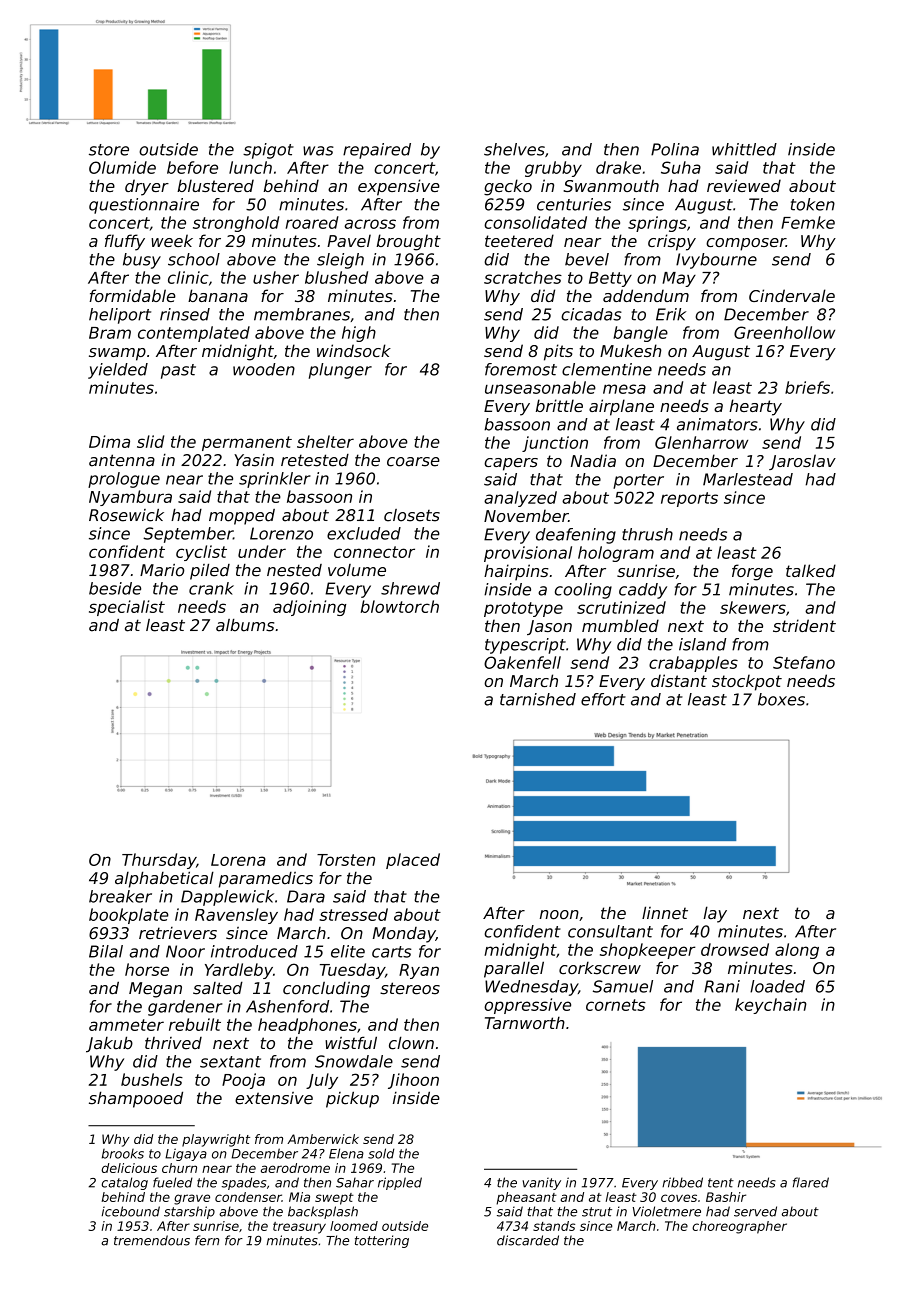  I want to click on token, so click(813, 204).
